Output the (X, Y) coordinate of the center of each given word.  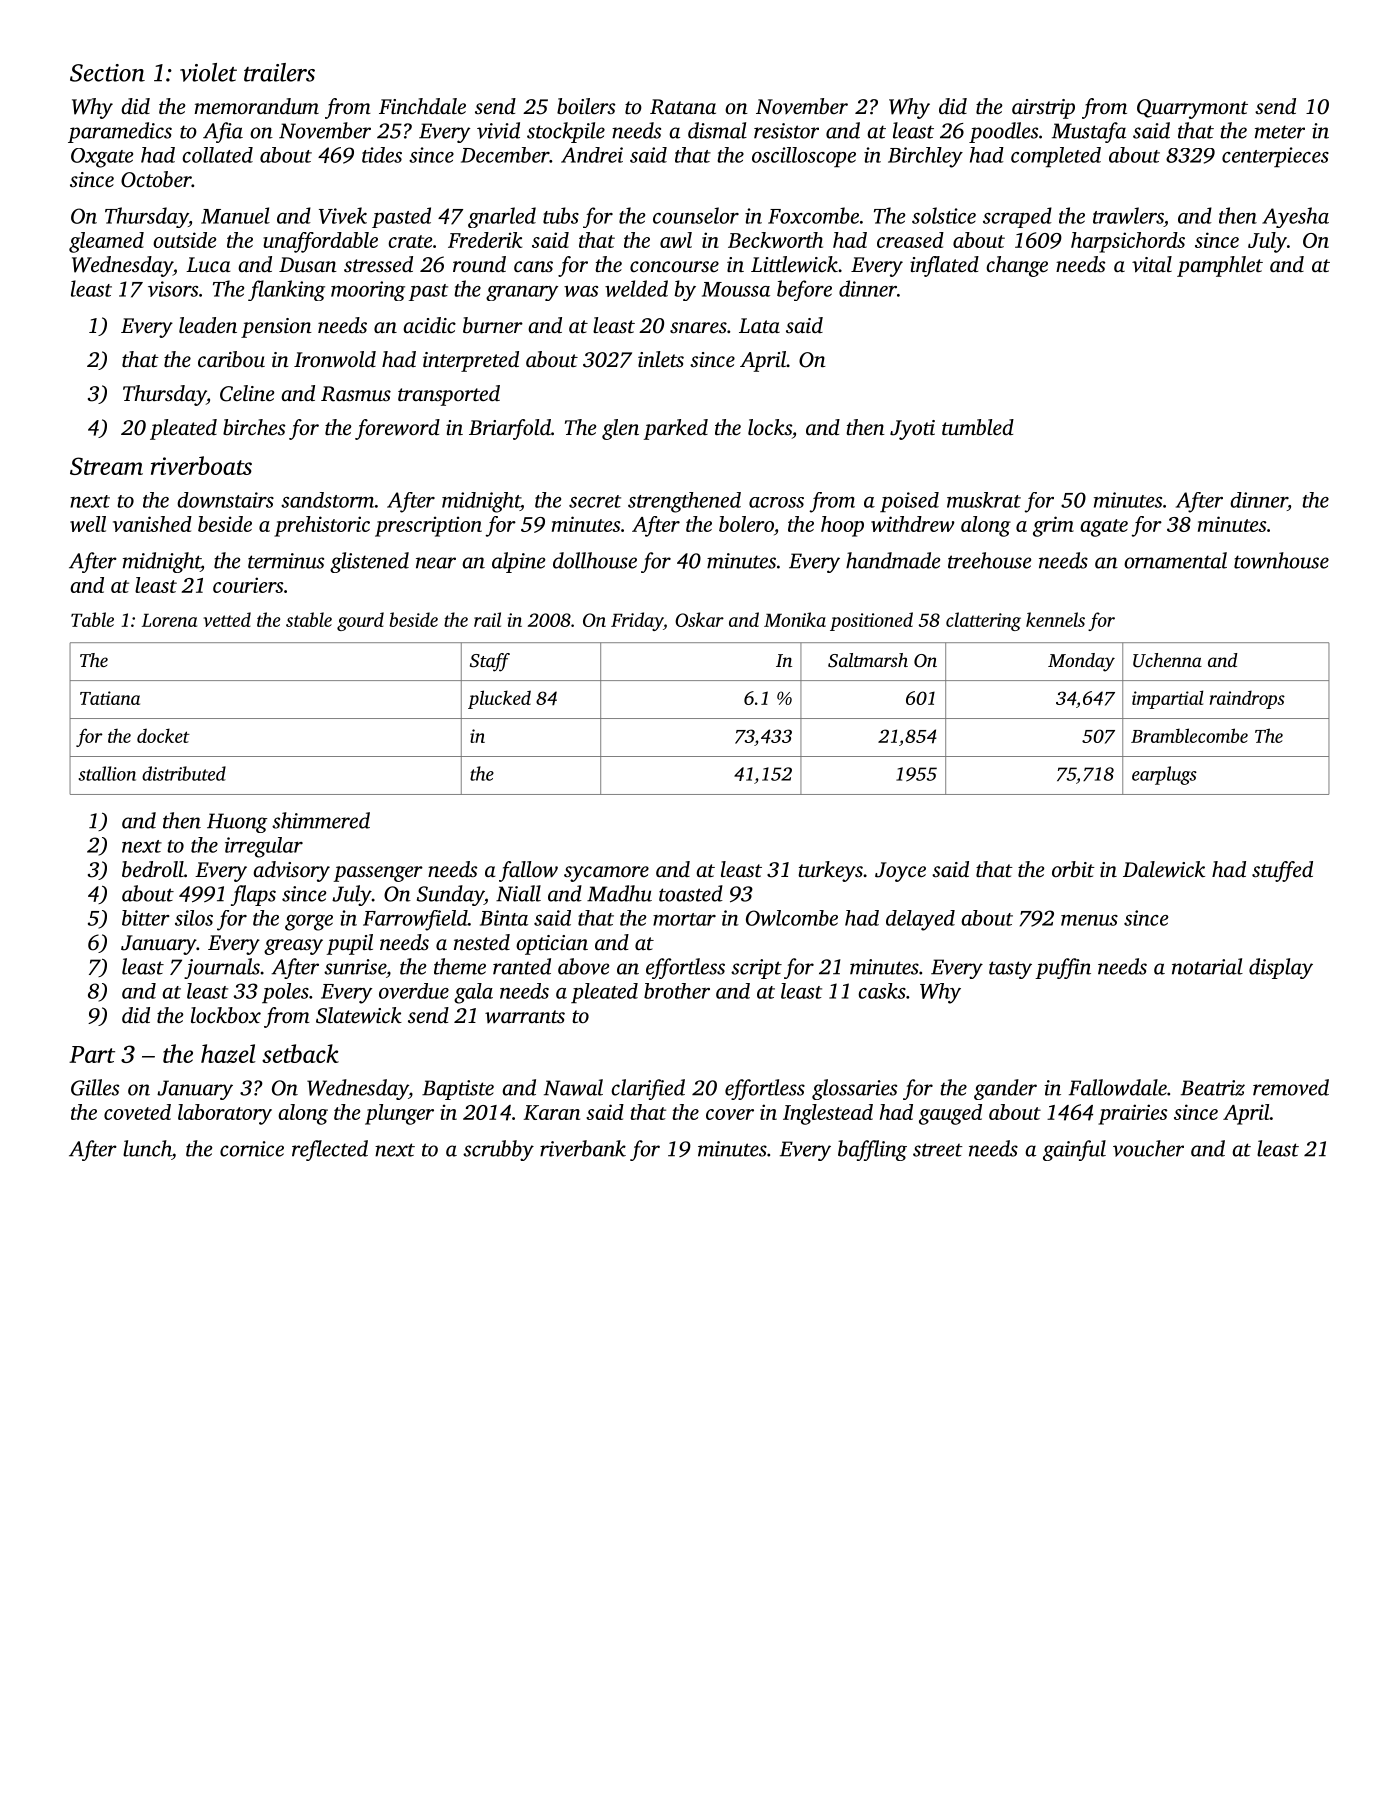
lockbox (226, 1015)
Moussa (736, 289)
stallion (107, 773)
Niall (518, 893)
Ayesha (1295, 217)
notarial (1207, 966)
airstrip (1043, 109)
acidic (429, 325)
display (1281, 968)
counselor (696, 215)
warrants (525, 1017)
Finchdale (422, 106)
